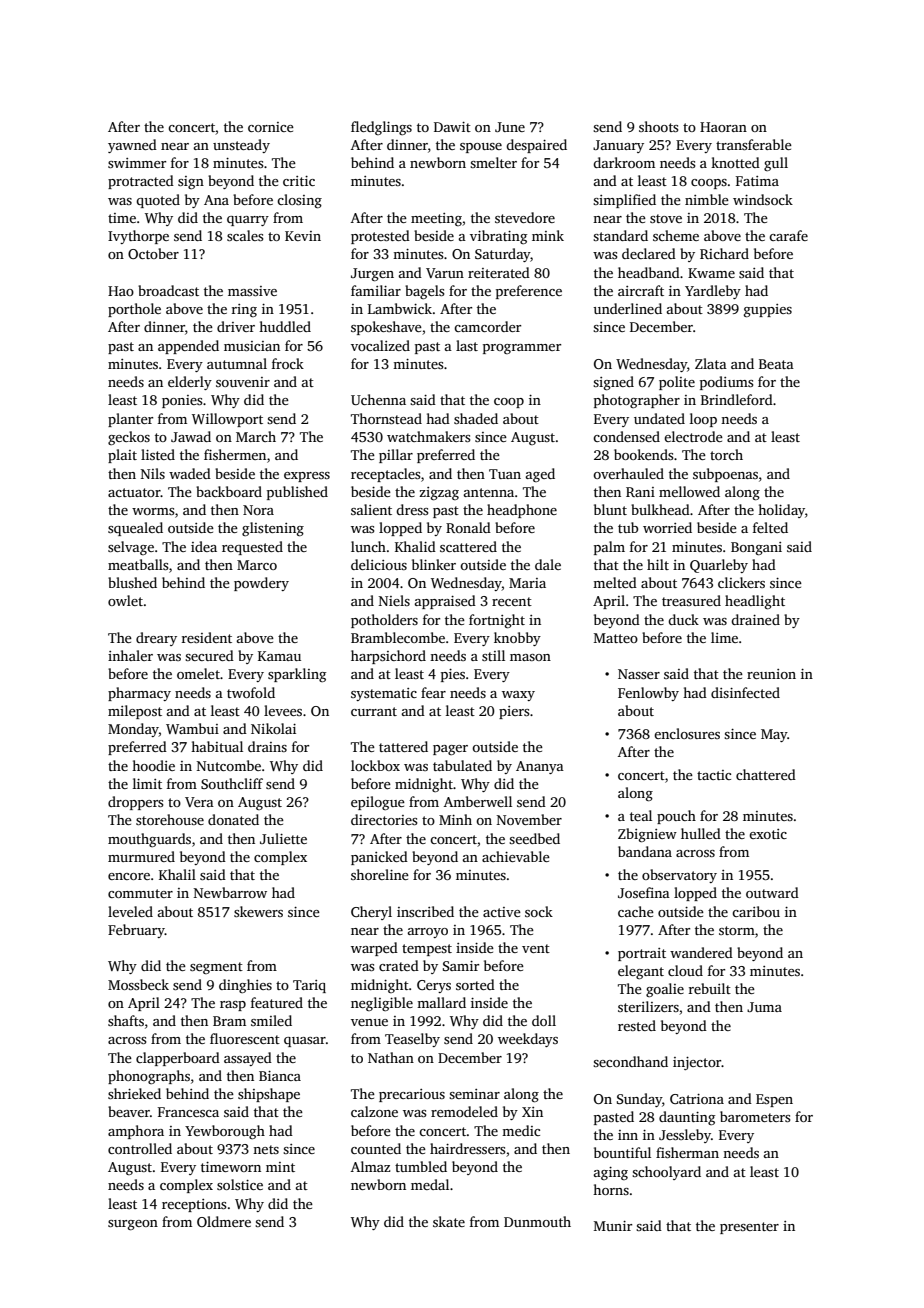  Describe the element at coordinates (224, 1221) in the screenshot. I see `Oldmere` at that location.
